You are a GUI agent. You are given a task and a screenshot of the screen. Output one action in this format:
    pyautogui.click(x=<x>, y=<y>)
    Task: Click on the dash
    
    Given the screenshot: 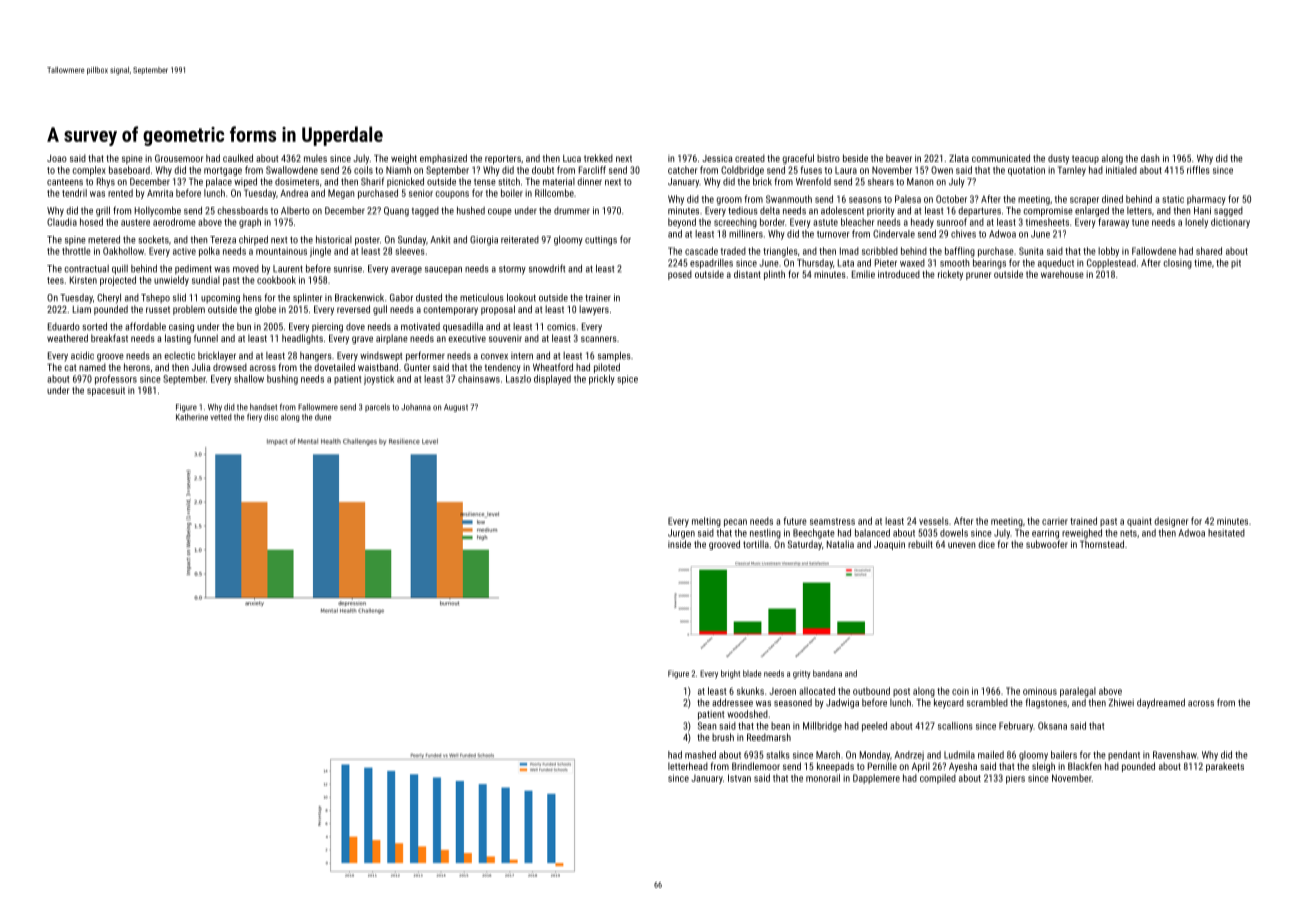 What is the action you would take?
    pyautogui.click(x=1150, y=158)
